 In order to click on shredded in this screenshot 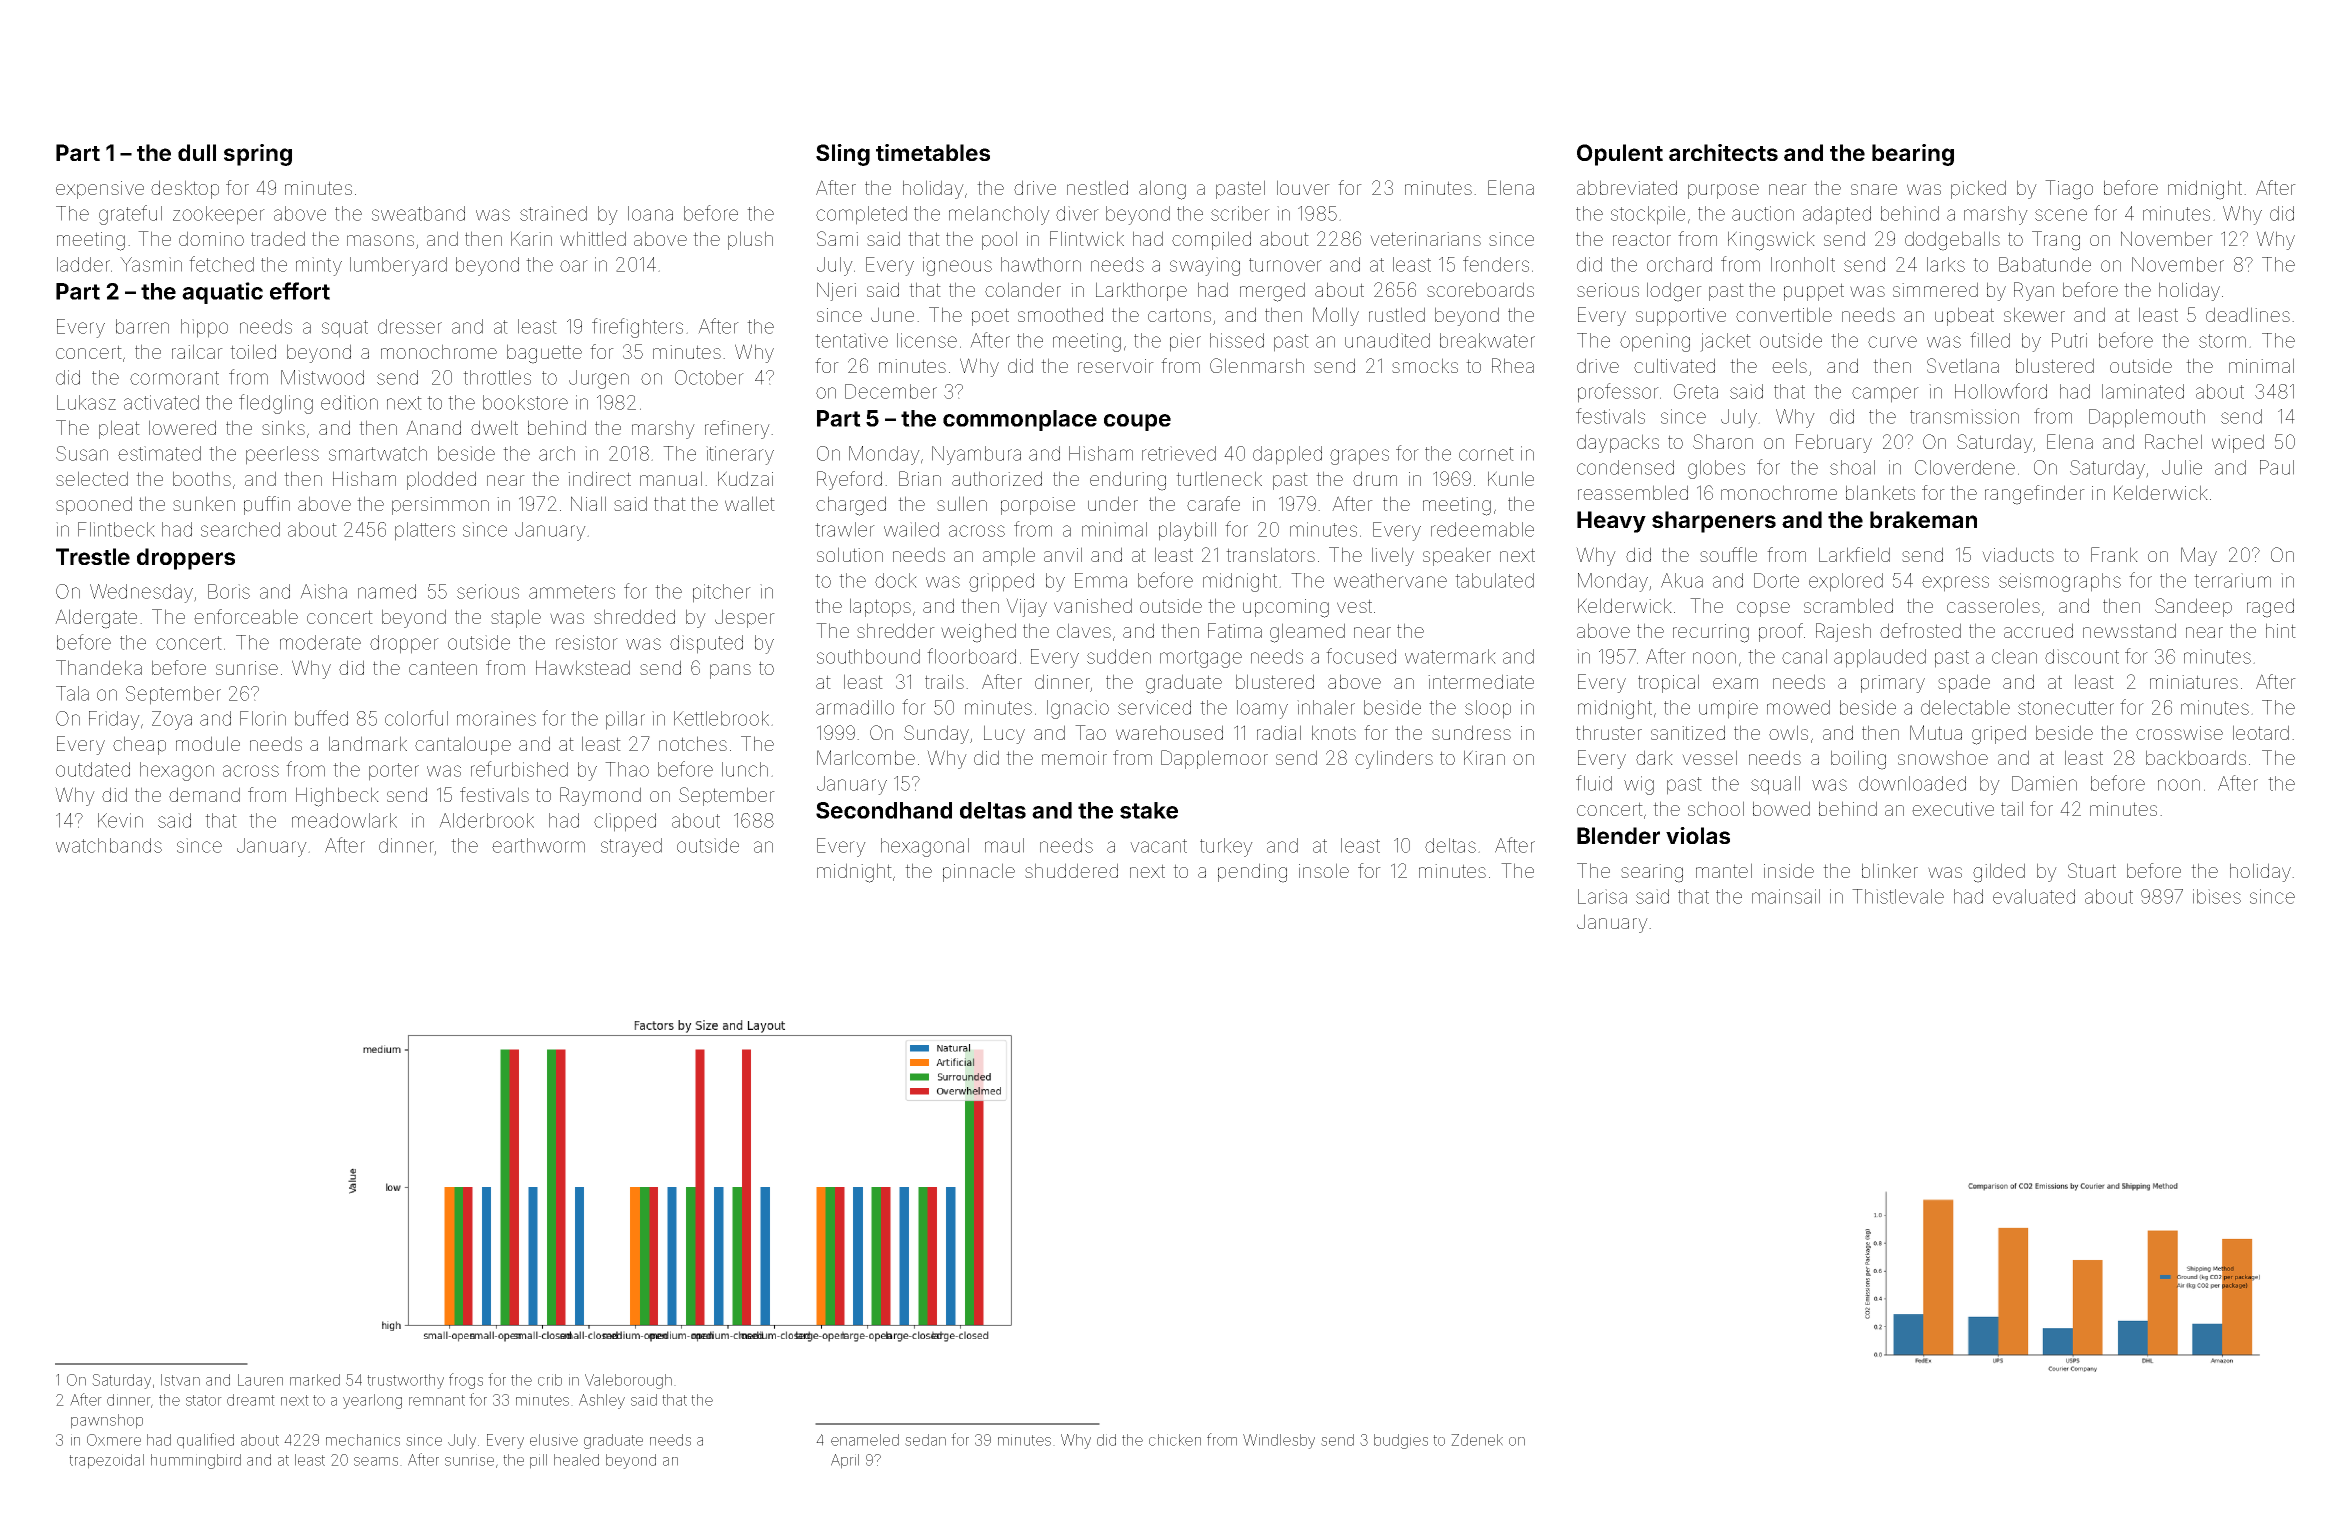, I will do `click(634, 616)`.
